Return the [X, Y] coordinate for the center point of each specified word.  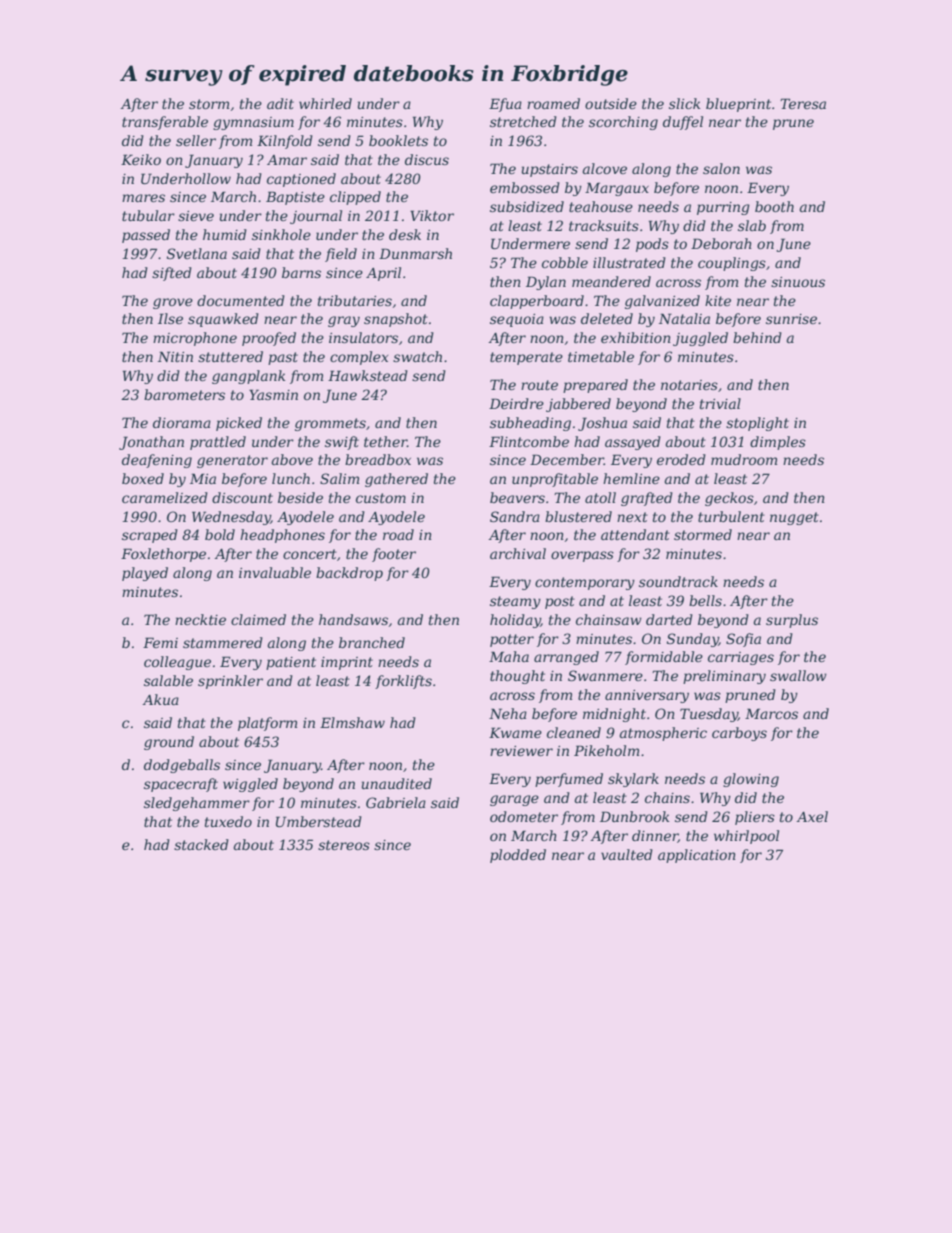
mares [143, 198]
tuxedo [228, 821]
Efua [505, 105]
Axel [812, 816]
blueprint [738, 105]
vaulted [627, 854]
